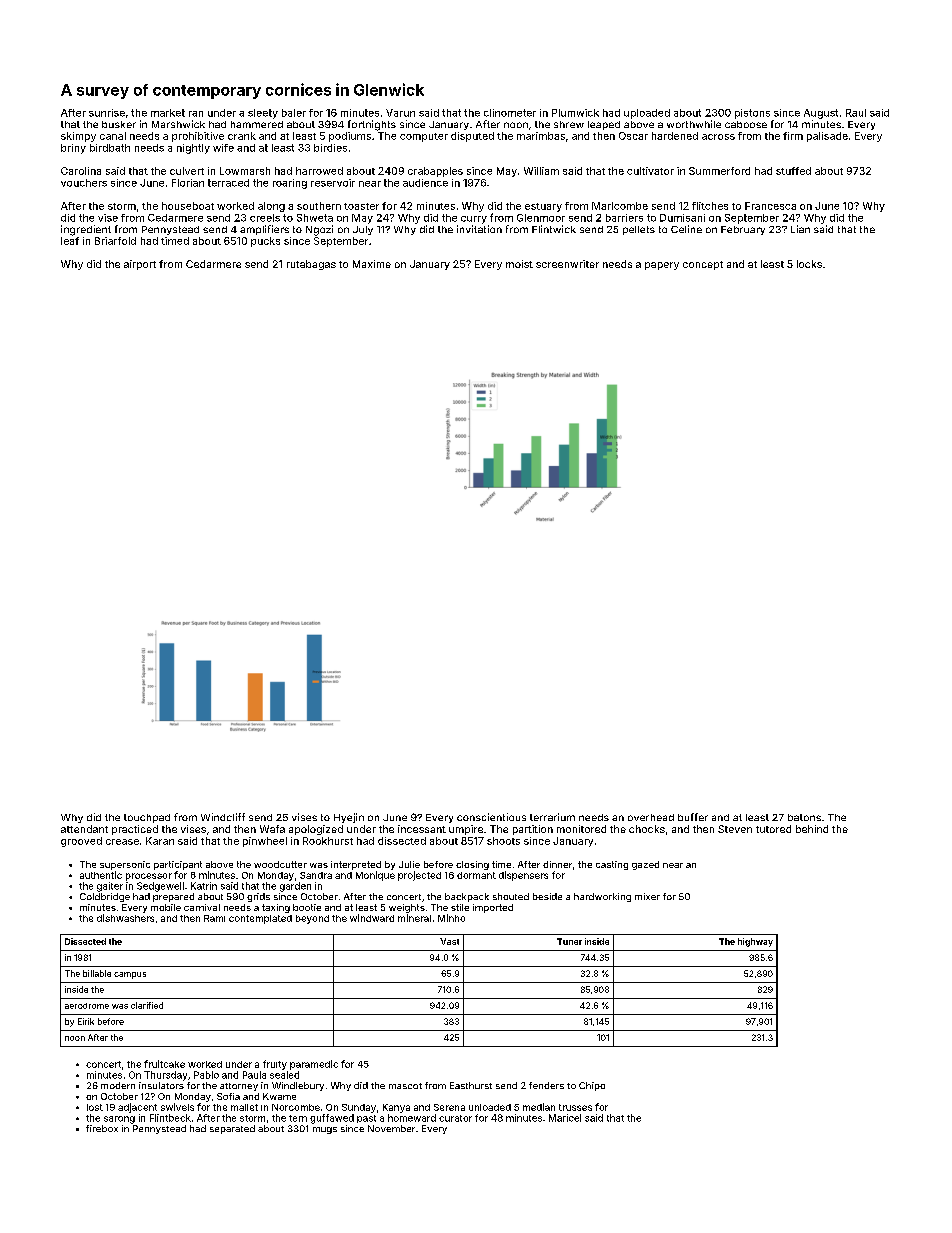 Image resolution: width=952 pixels, height=1233 pixels. What do you see at coordinates (773, 829) in the screenshot?
I see `tutored` at bounding box center [773, 829].
